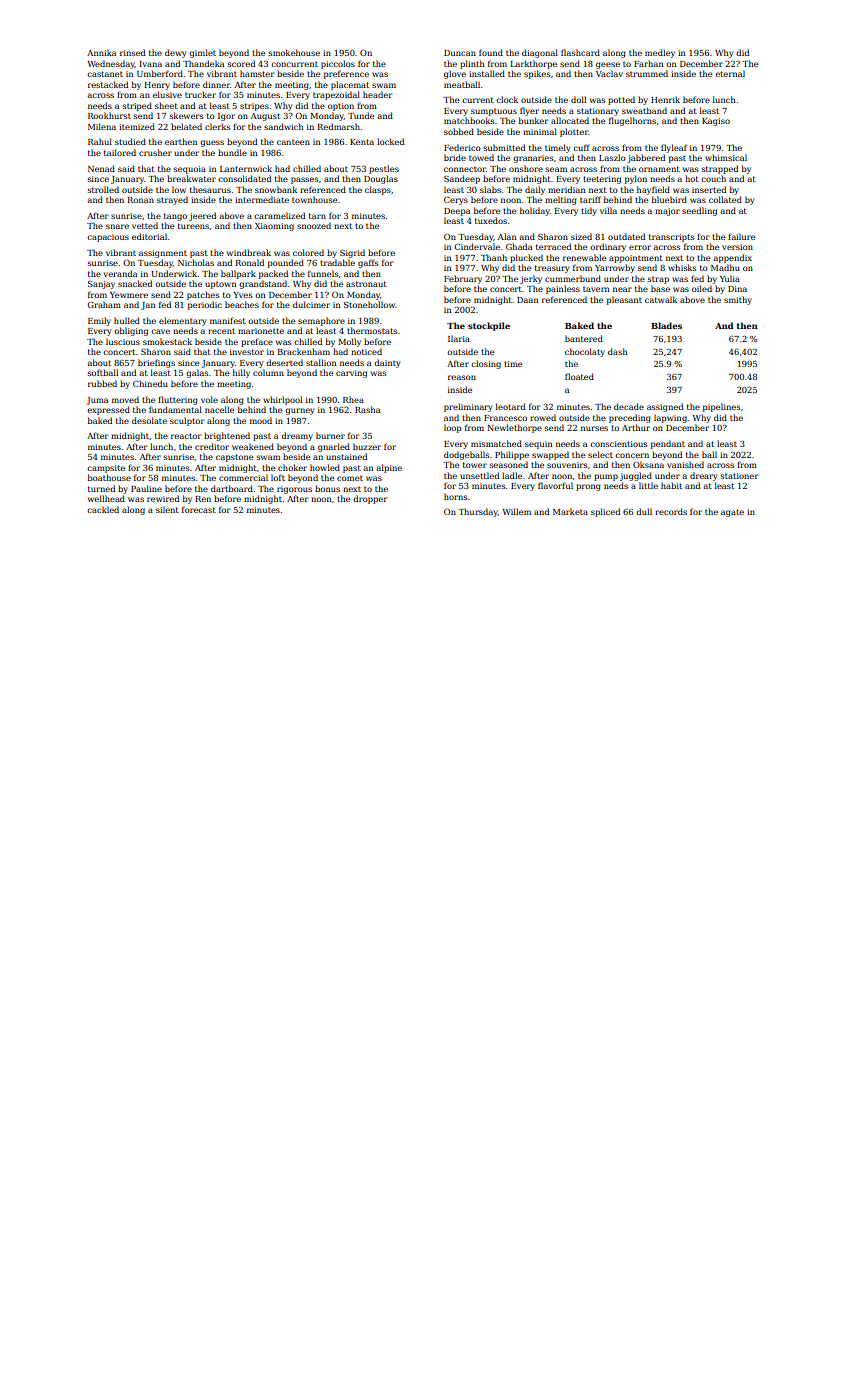 The image size is (849, 1400). Describe the element at coordinates (553, 246) in the screenshot. I see `terraced` at that location.
